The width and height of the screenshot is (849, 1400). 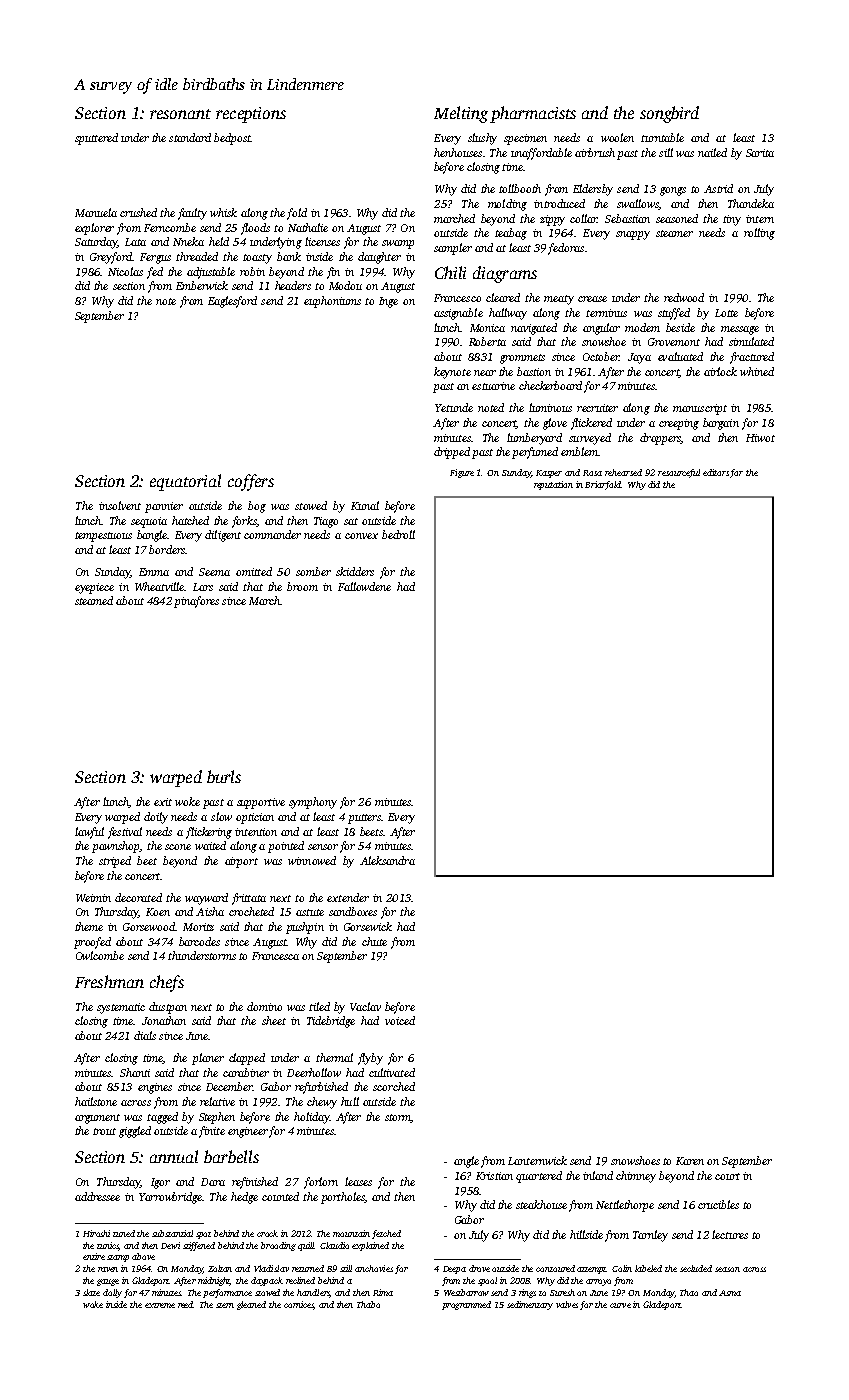 I want to click on Asma, so click(x=730, y=1293).
